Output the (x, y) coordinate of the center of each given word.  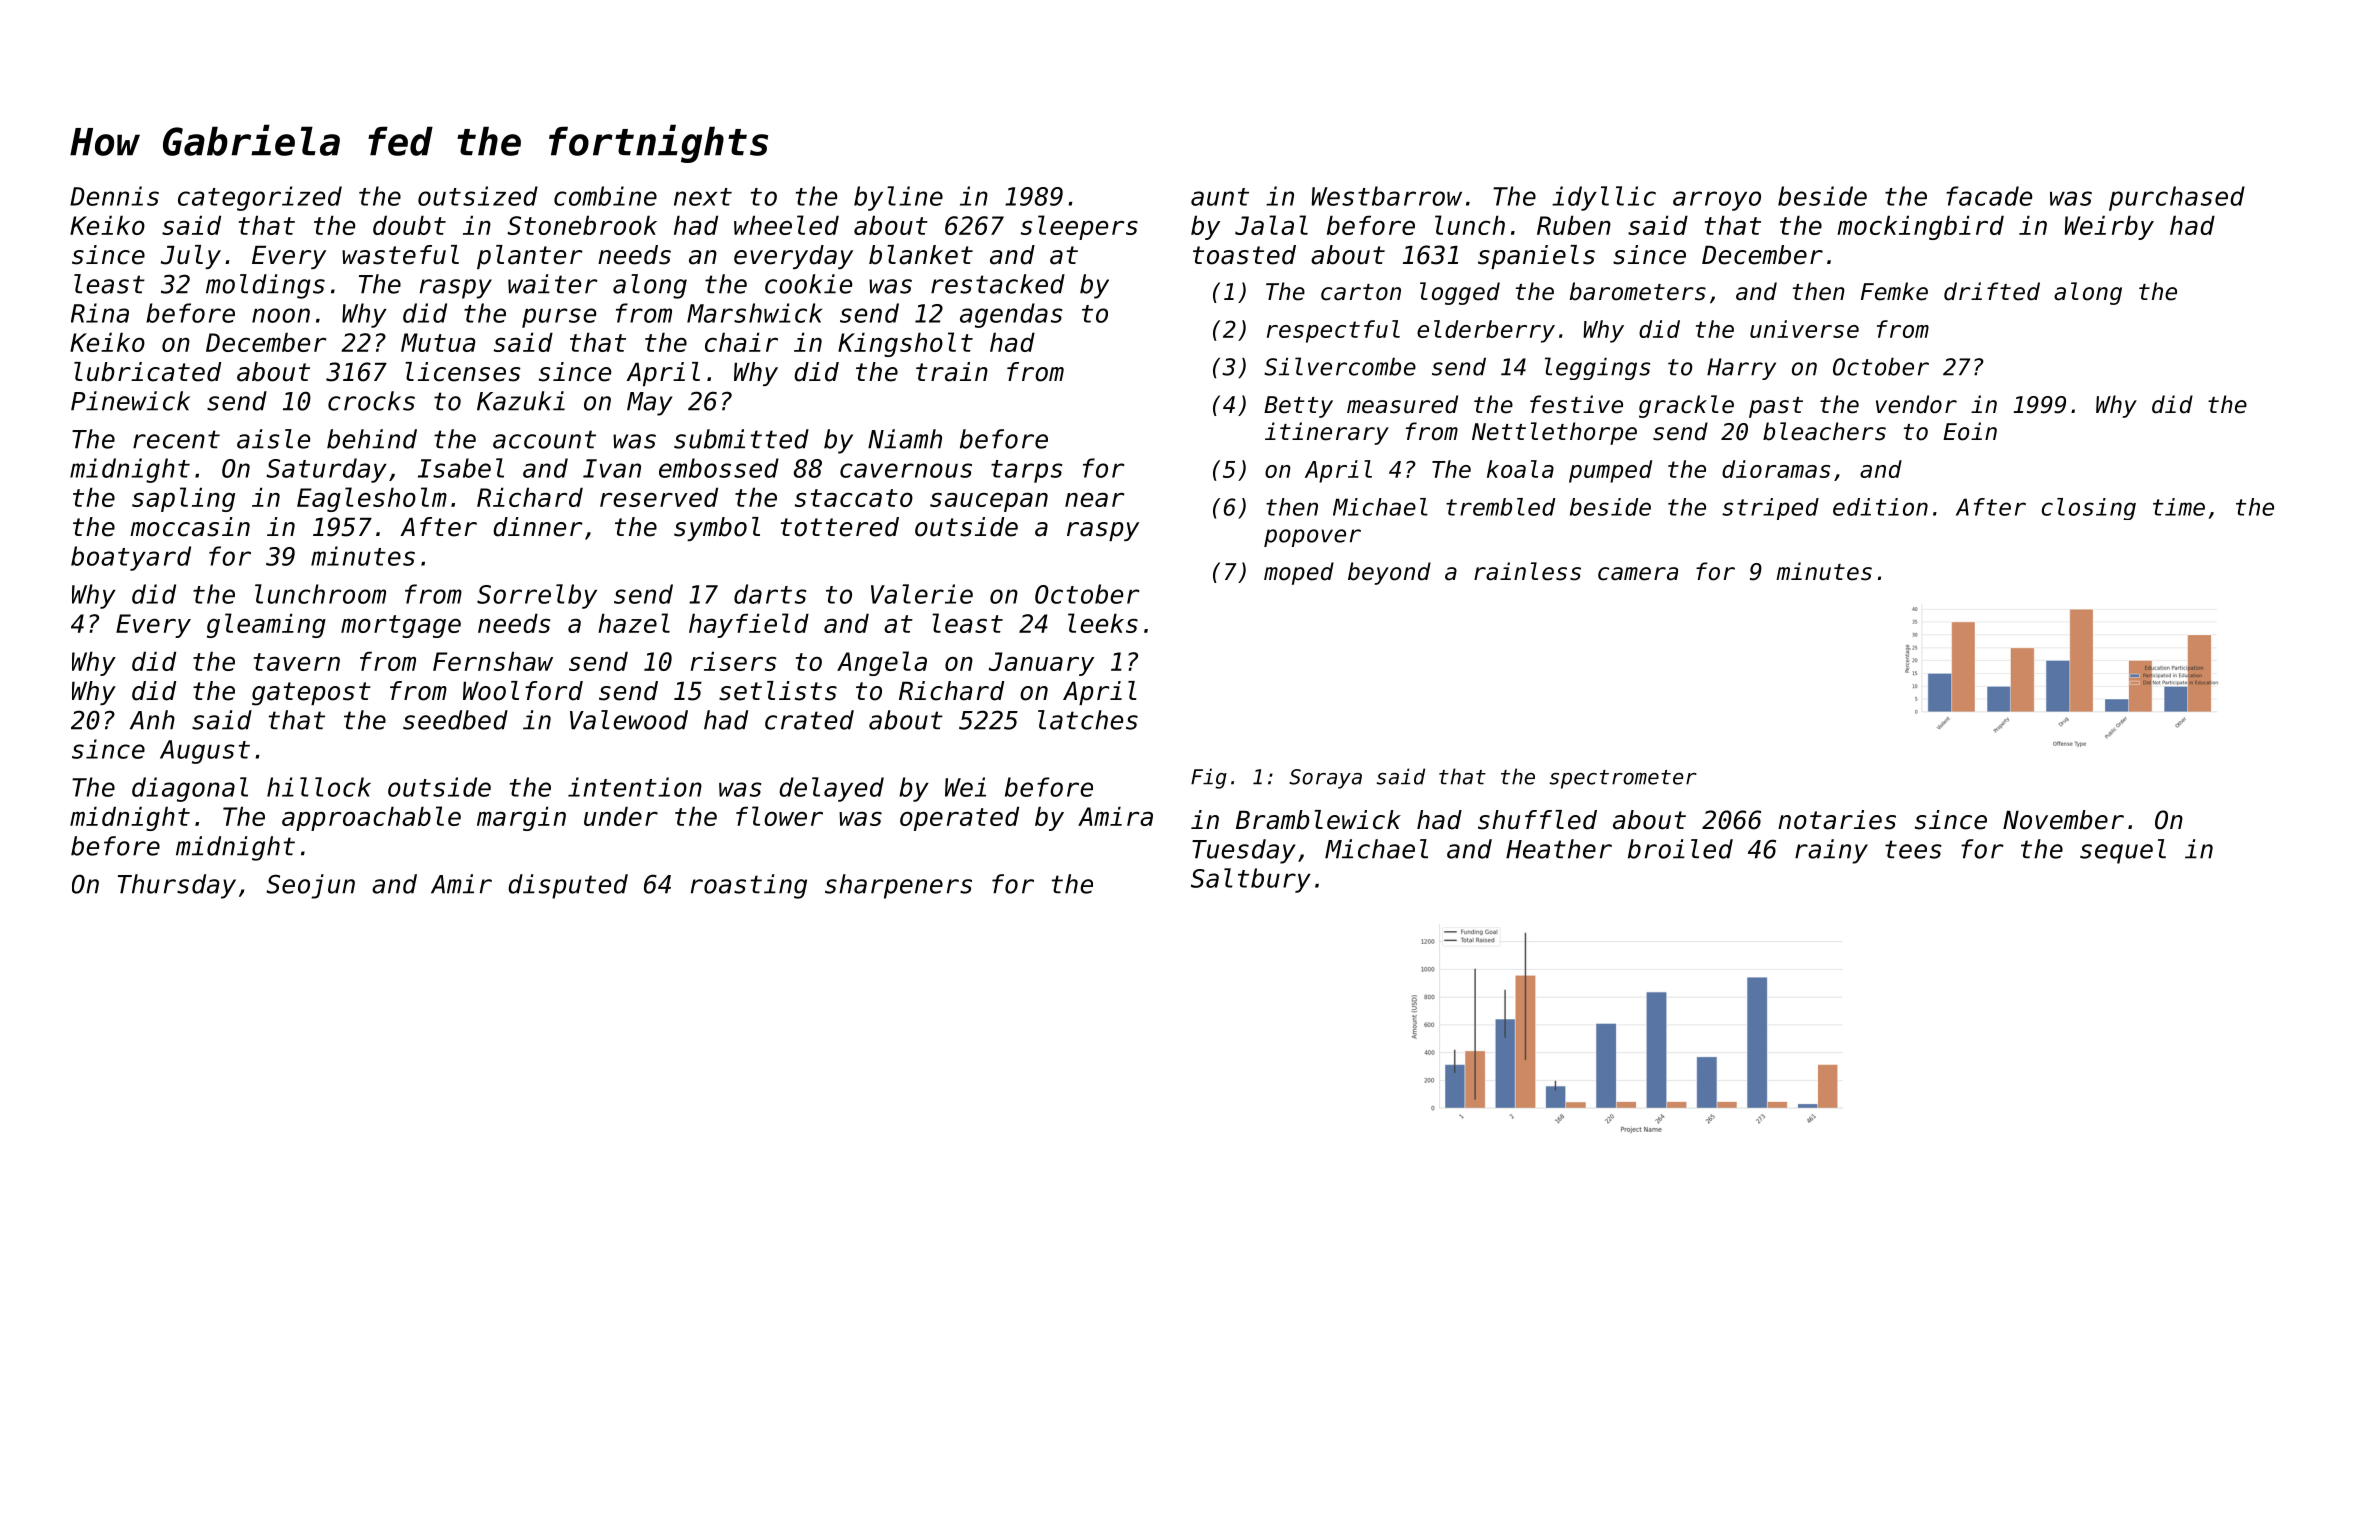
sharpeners (898, 886)
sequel (2123, 851)
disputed (568, 886)
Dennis (114, 196)
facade (1989, 196)
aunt (1220, 197)
